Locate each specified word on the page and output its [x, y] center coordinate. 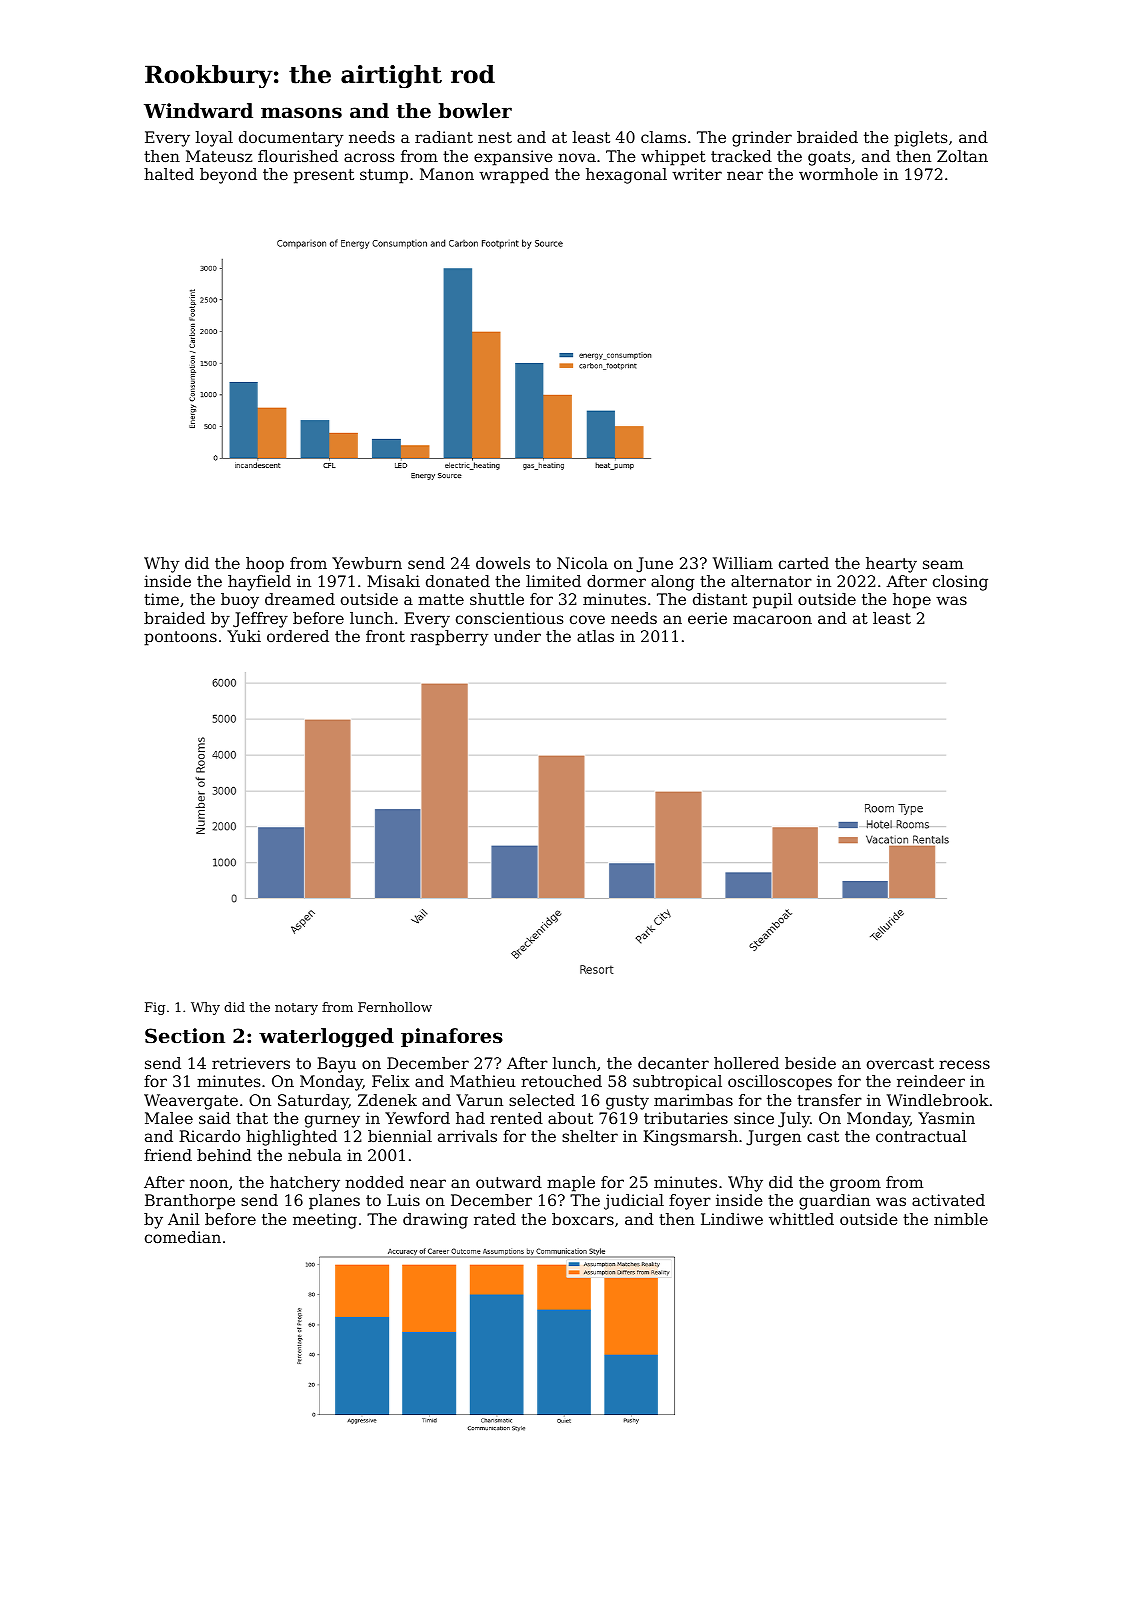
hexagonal [626, 176]
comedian [183, 1237]
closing [960, 583]
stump [384, 176]
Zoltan [962, 156]
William [743, 563]
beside [810, 1063]
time [161, 599]
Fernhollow [395, 1007]
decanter [673, 1063]
